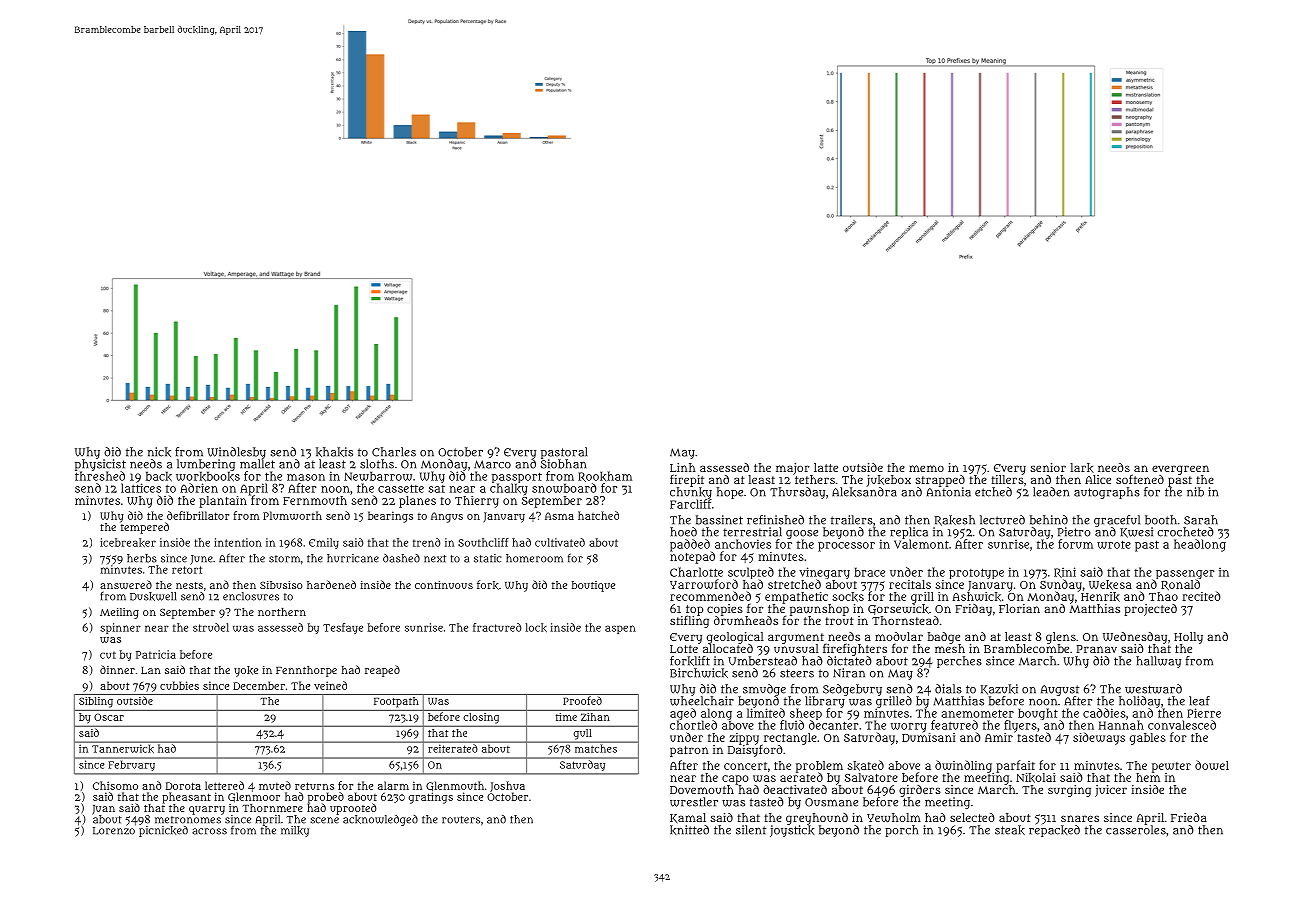  What do you see at coordinates (977, 597) in the page?
I see `Ashwick` at bounding box center [977, 597].
